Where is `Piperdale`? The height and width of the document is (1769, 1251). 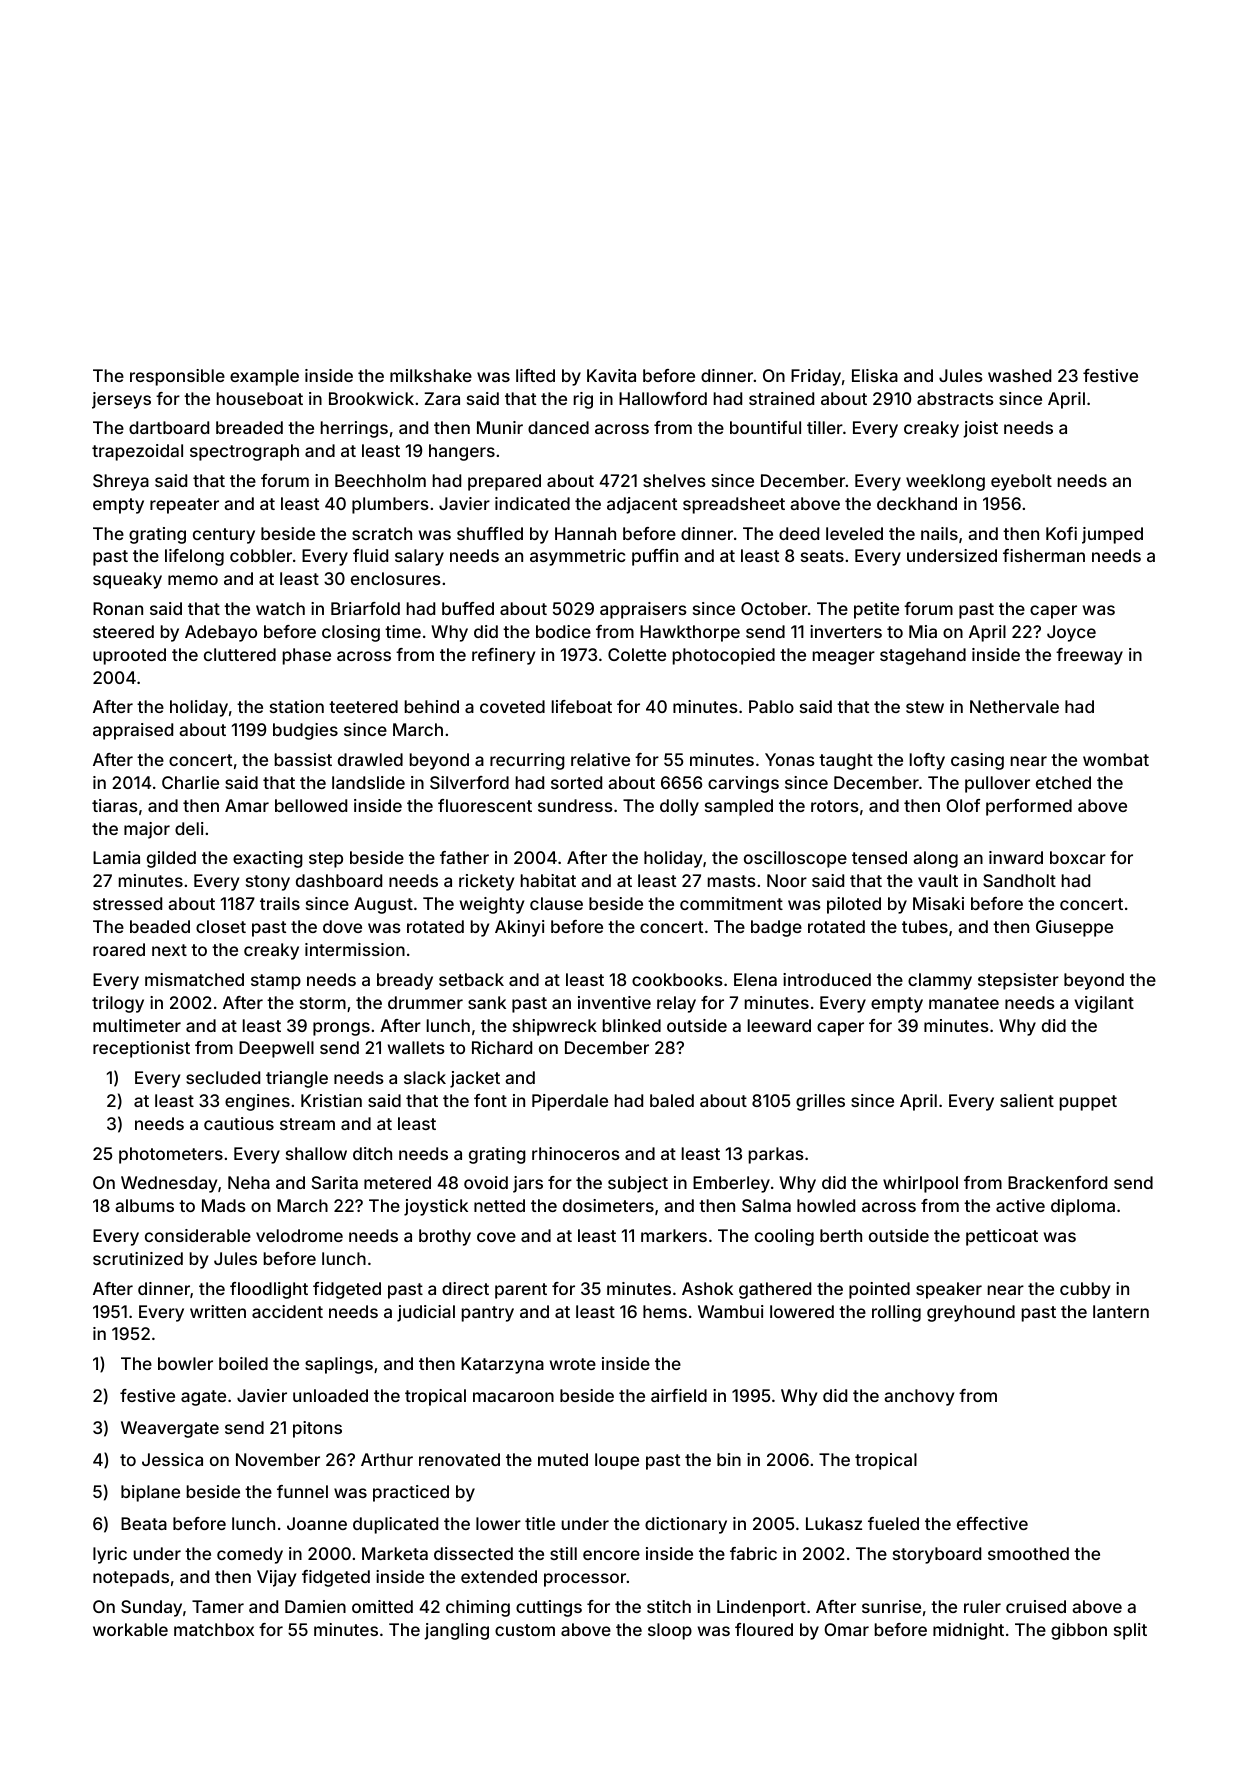 Piperdale is located at coordinates (570, 1102).
